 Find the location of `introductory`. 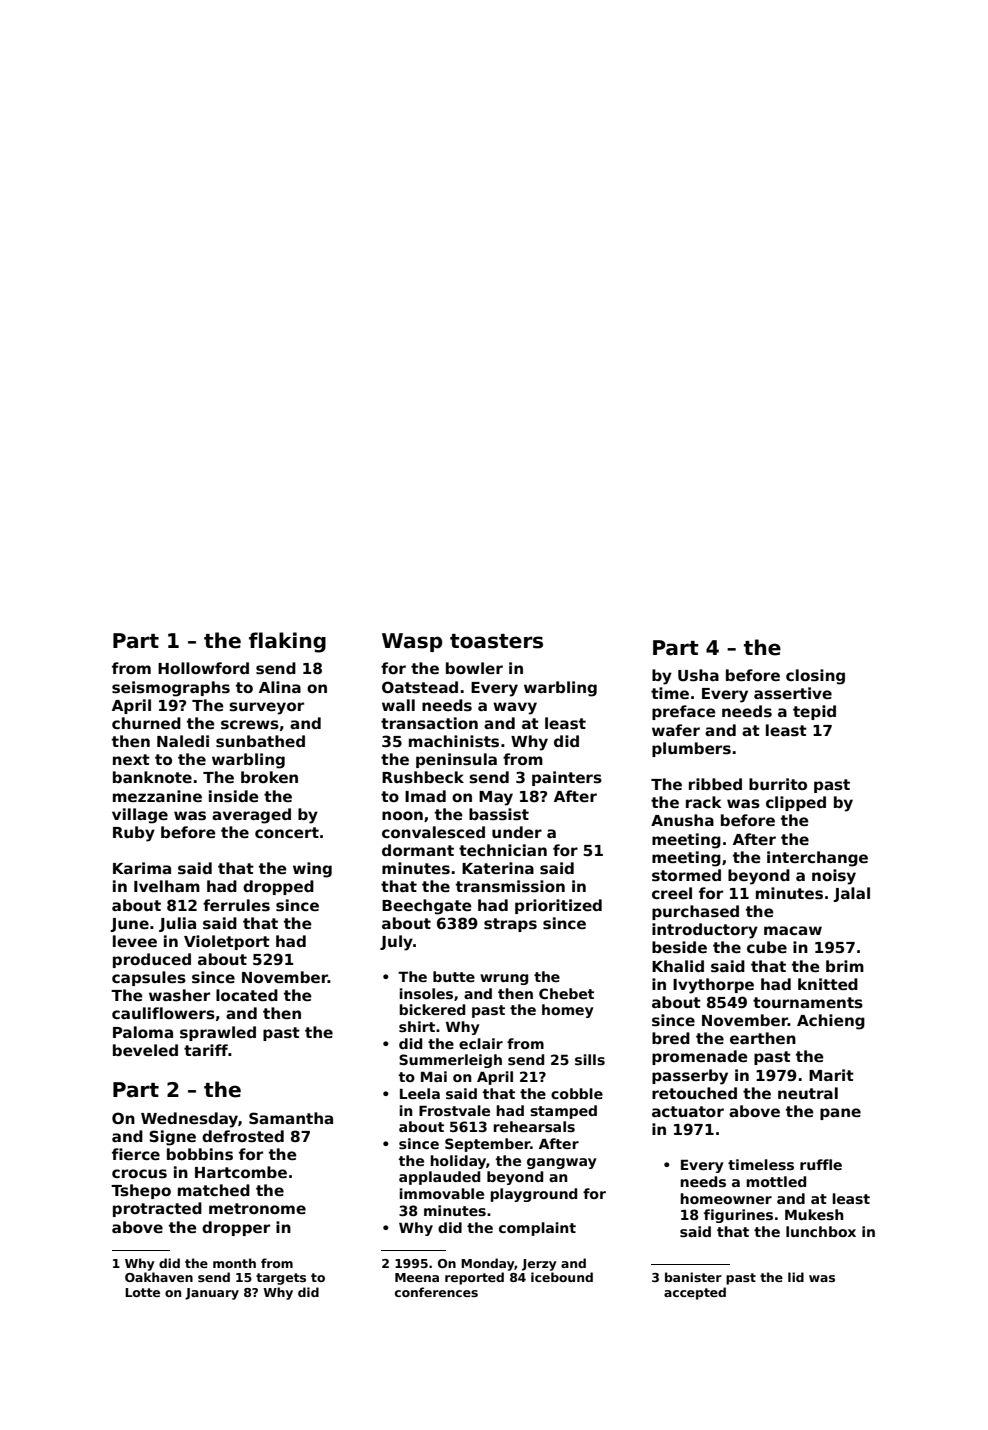

introductory is located at coordinates (705, 931).
